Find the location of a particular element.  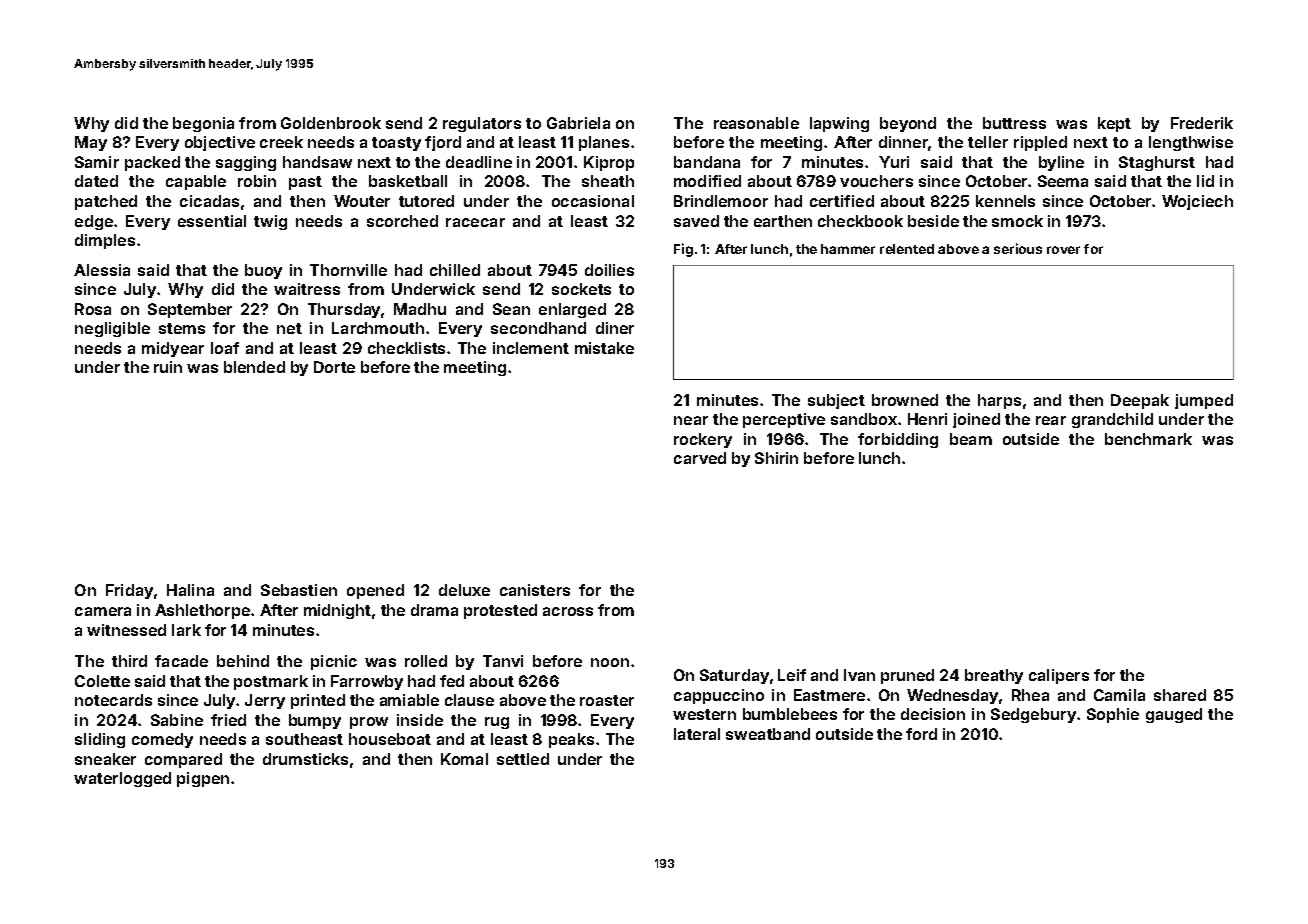

pruned is located at coordinates (907, 676).
